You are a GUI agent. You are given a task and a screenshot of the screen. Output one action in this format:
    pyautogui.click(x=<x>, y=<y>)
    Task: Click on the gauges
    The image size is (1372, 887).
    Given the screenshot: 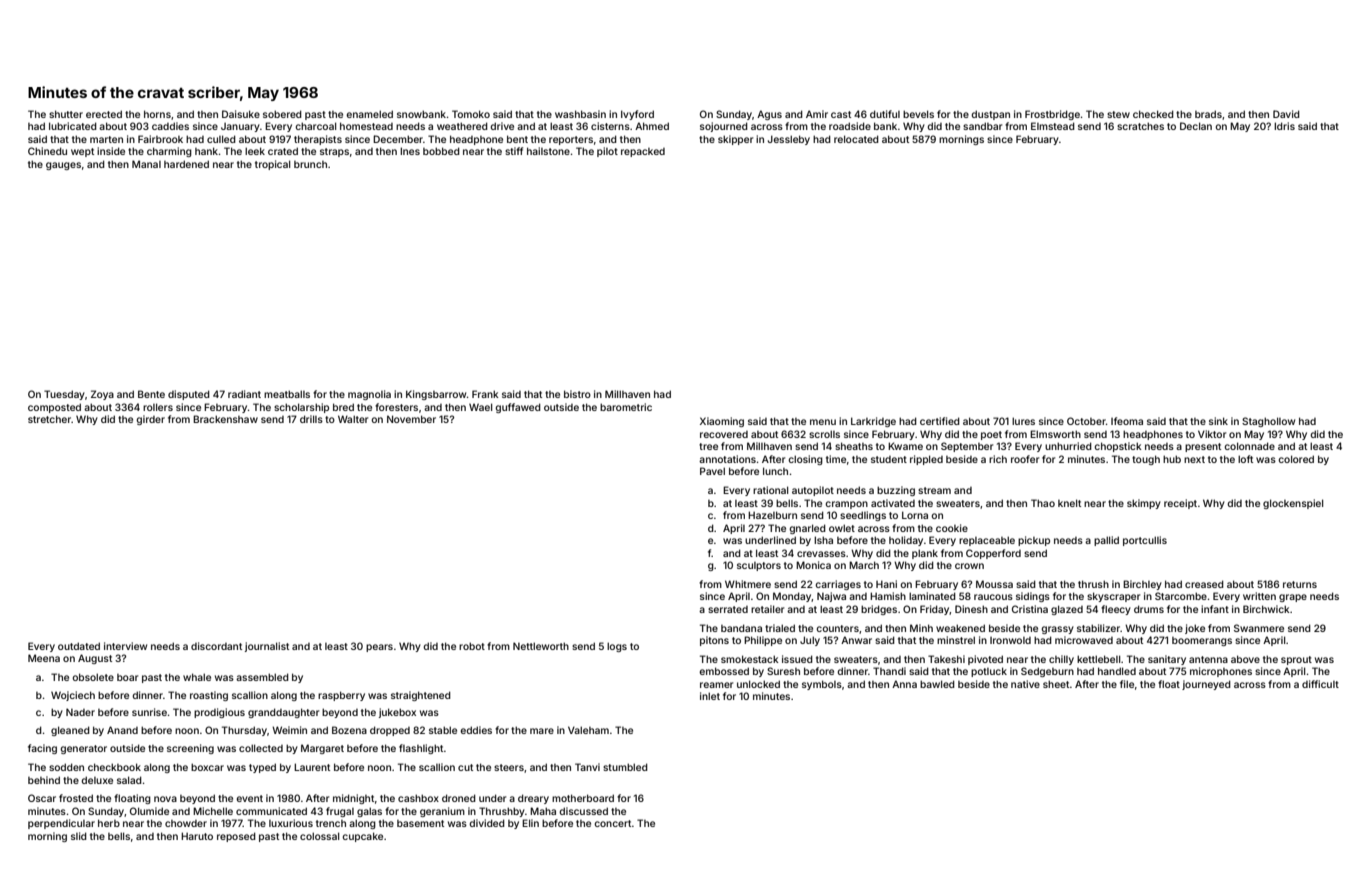 What is the action you would take?
    pyautogui.click(x=63, y=166)
